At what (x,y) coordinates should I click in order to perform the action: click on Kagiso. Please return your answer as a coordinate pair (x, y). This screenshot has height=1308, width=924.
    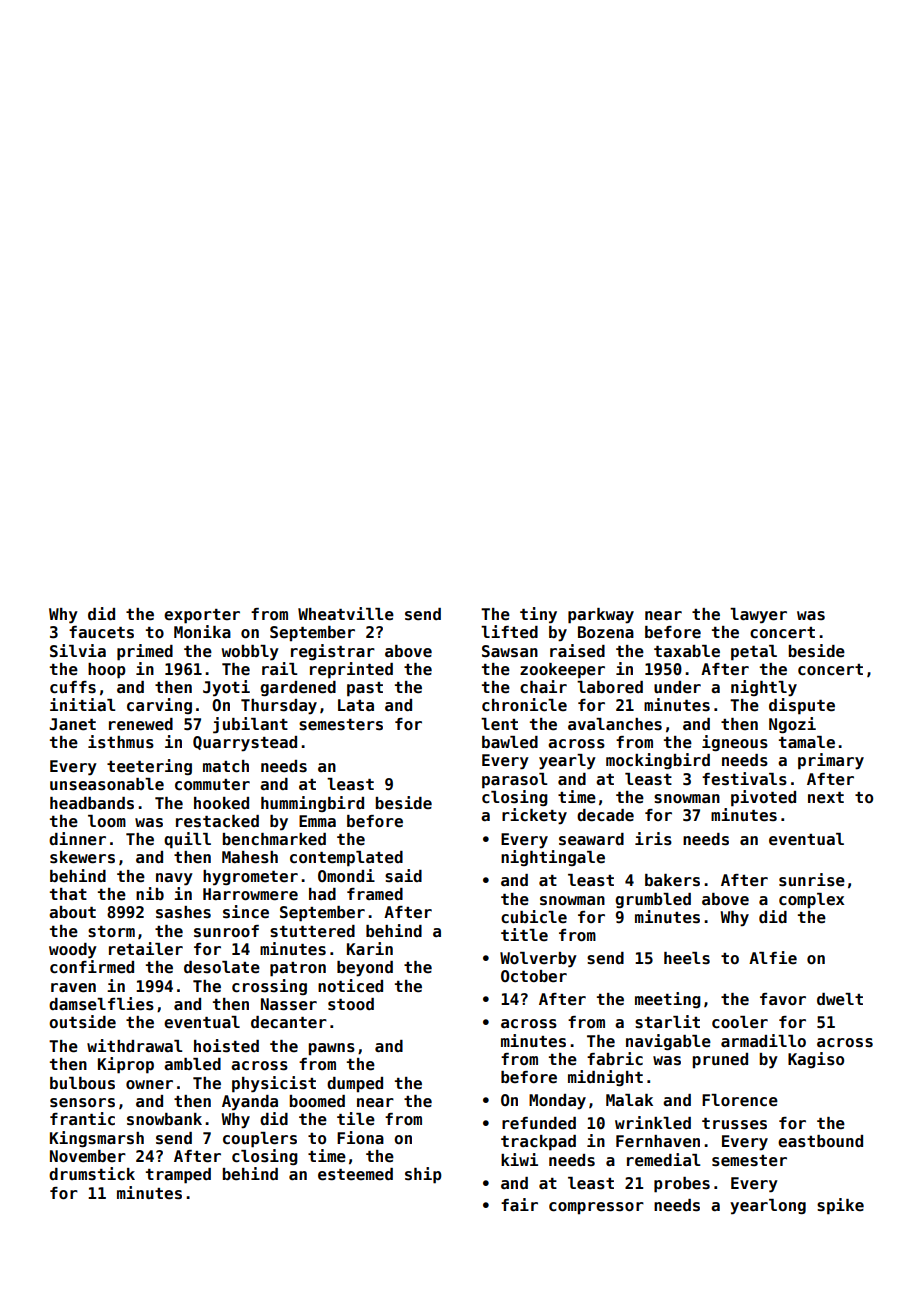
    Looking at the image, I should click on (816, 1060).
